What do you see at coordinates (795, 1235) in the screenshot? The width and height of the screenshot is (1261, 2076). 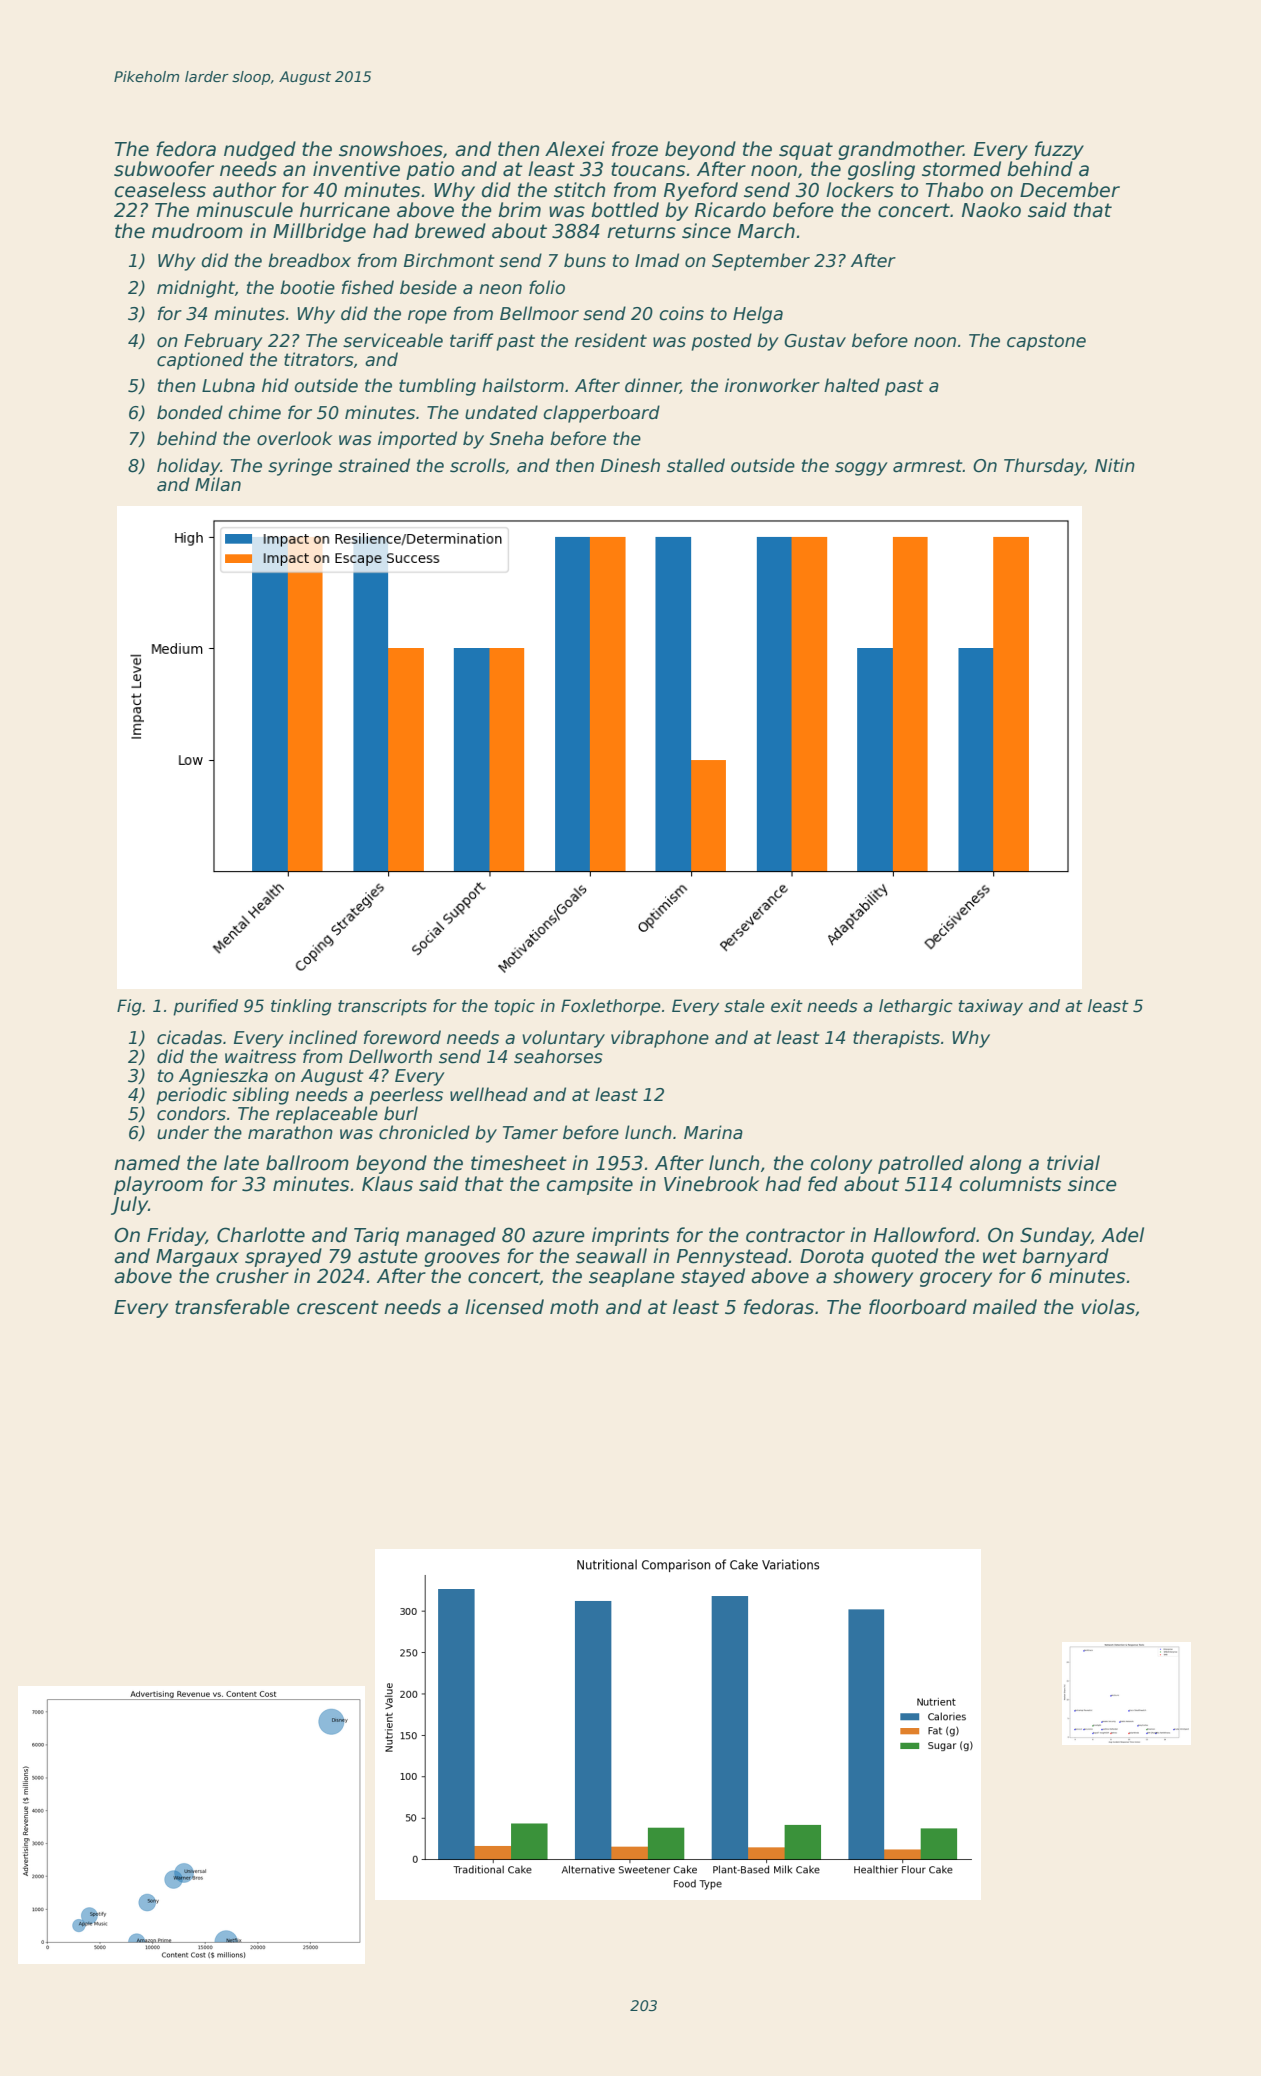 I see `contractor` at bounding box center [795, 1235].
